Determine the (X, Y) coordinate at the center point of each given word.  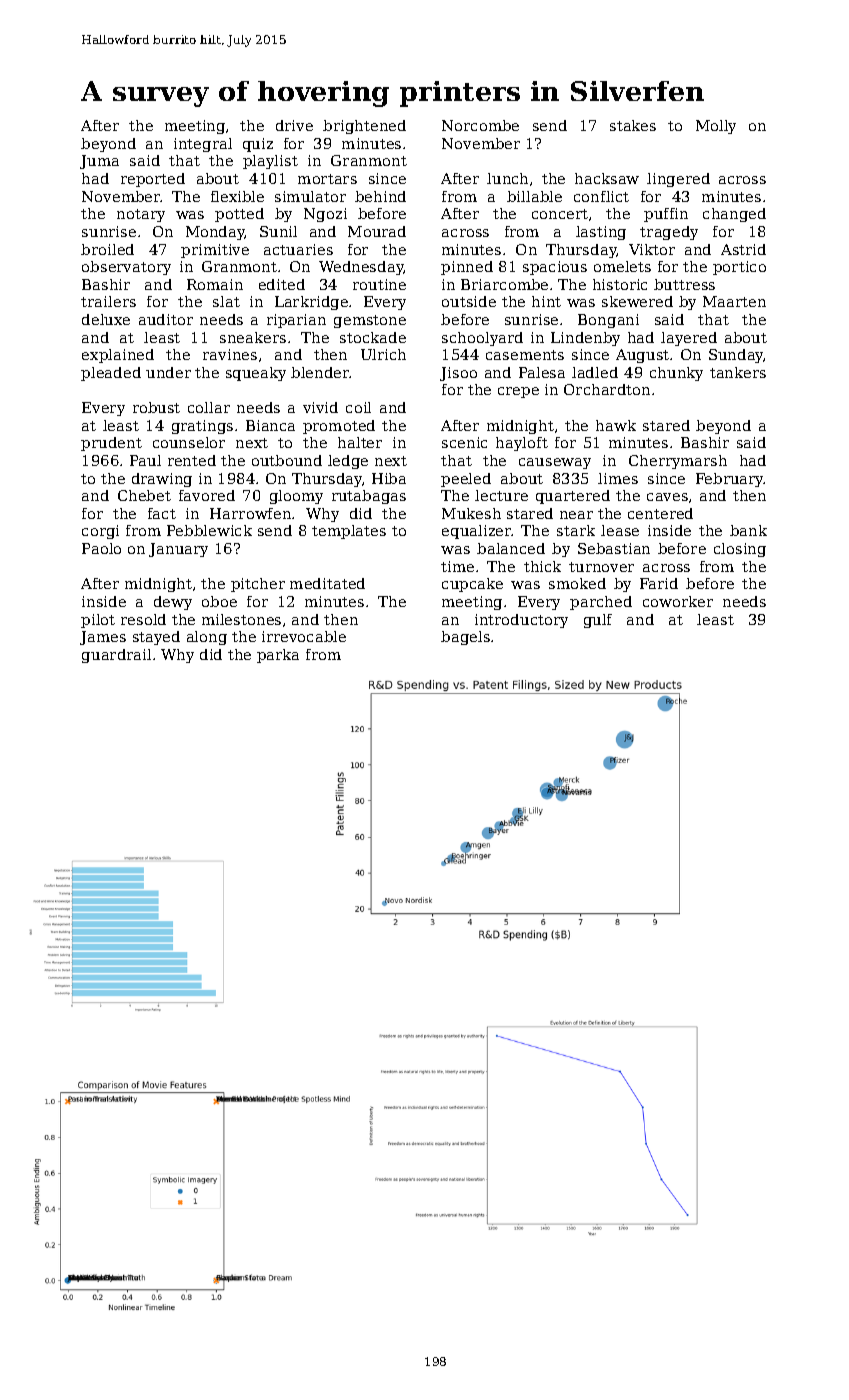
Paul (145, 460)
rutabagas (369, 497)
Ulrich (383, 354)
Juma (99, 162)
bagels (465, 638)
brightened (364, 127)
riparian (296, 321)
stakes (633, 125)
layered (689, 339)
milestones (241, 619)
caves (667, 497)
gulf (598, 621)
